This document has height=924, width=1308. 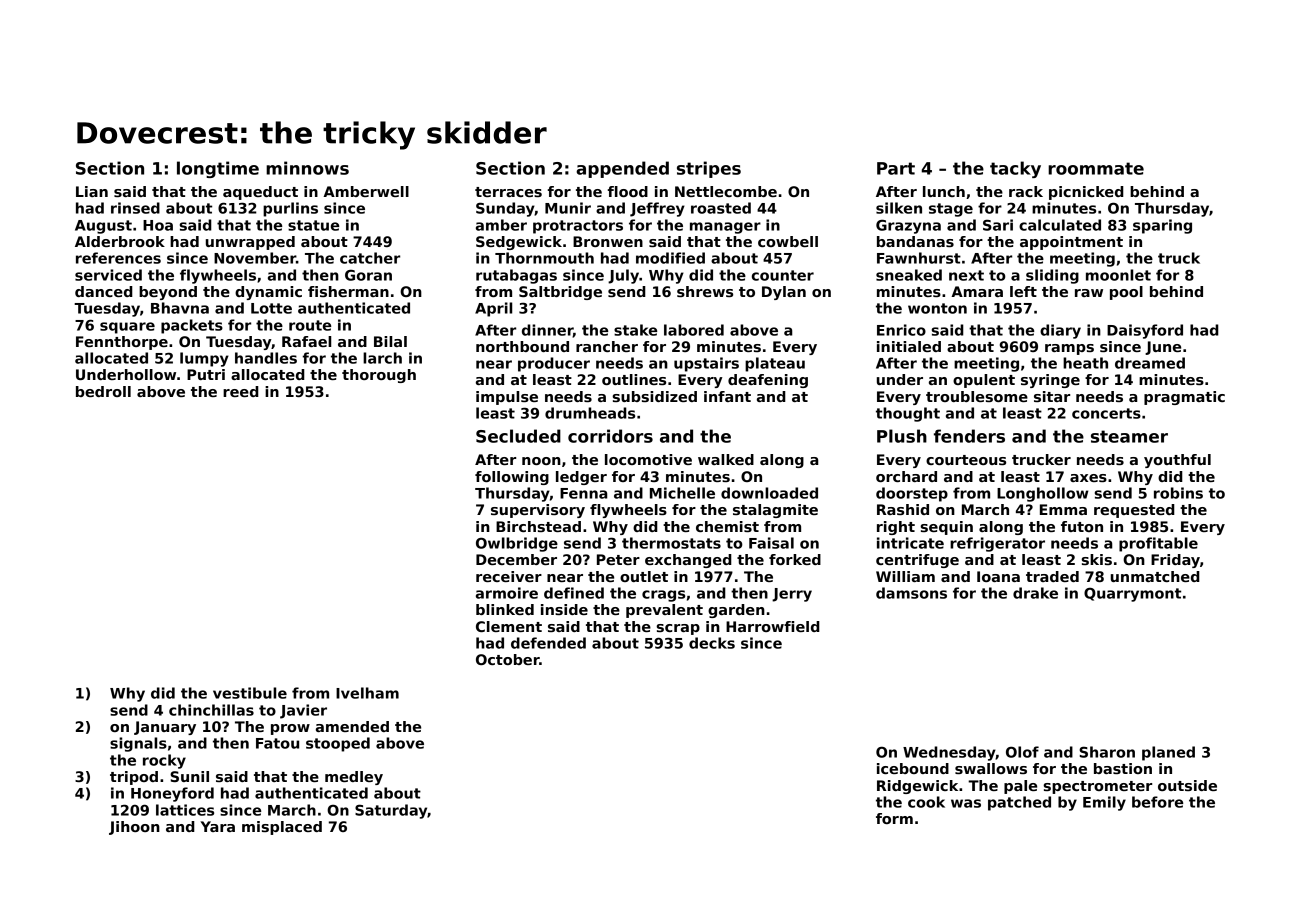 I want to click on Lian, so click(x=92, y=191).
